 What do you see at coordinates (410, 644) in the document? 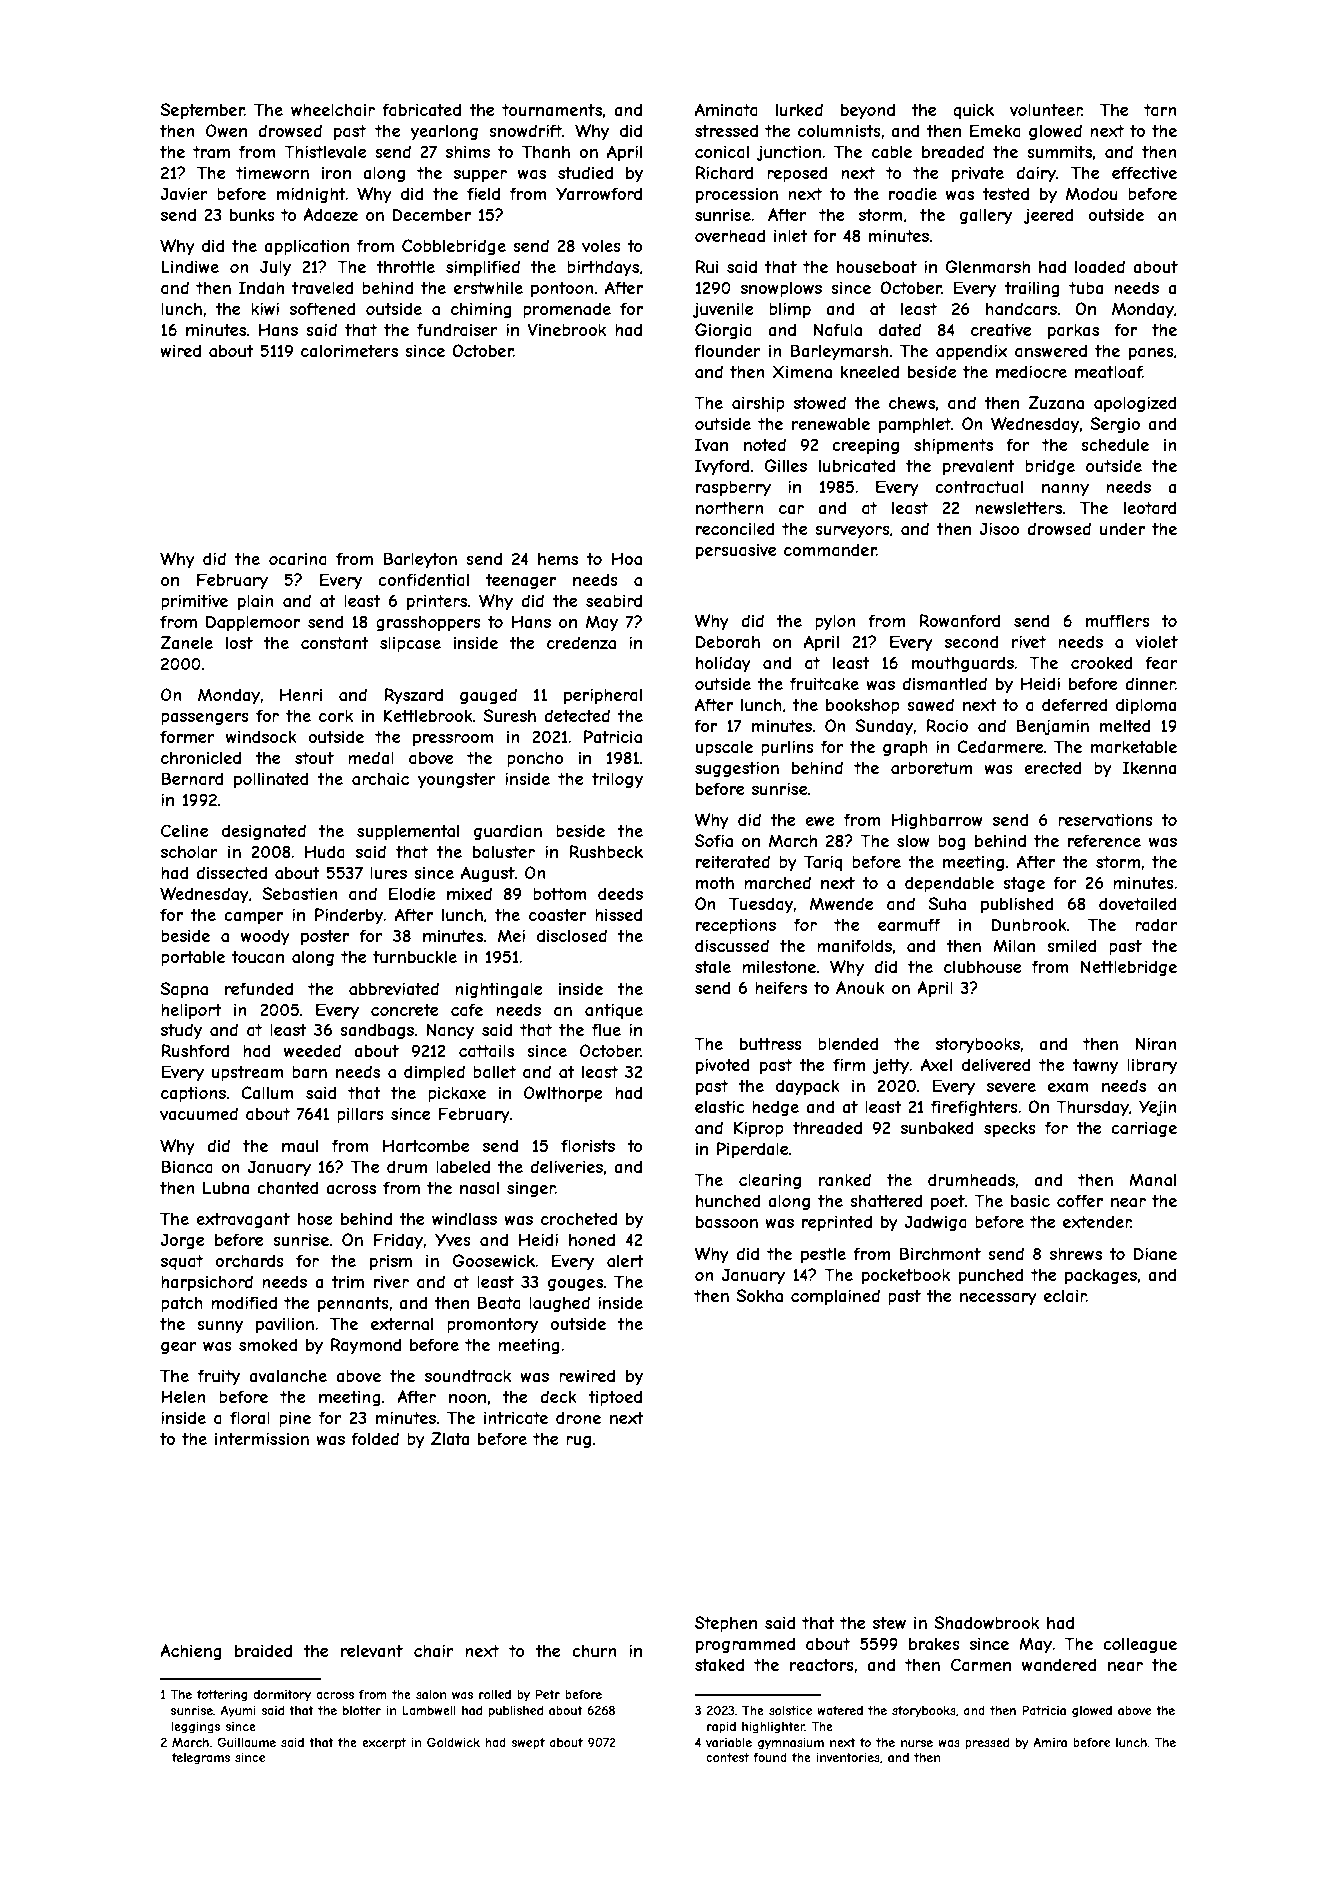
I see `slipcase` at bounding box center [410, 644].
